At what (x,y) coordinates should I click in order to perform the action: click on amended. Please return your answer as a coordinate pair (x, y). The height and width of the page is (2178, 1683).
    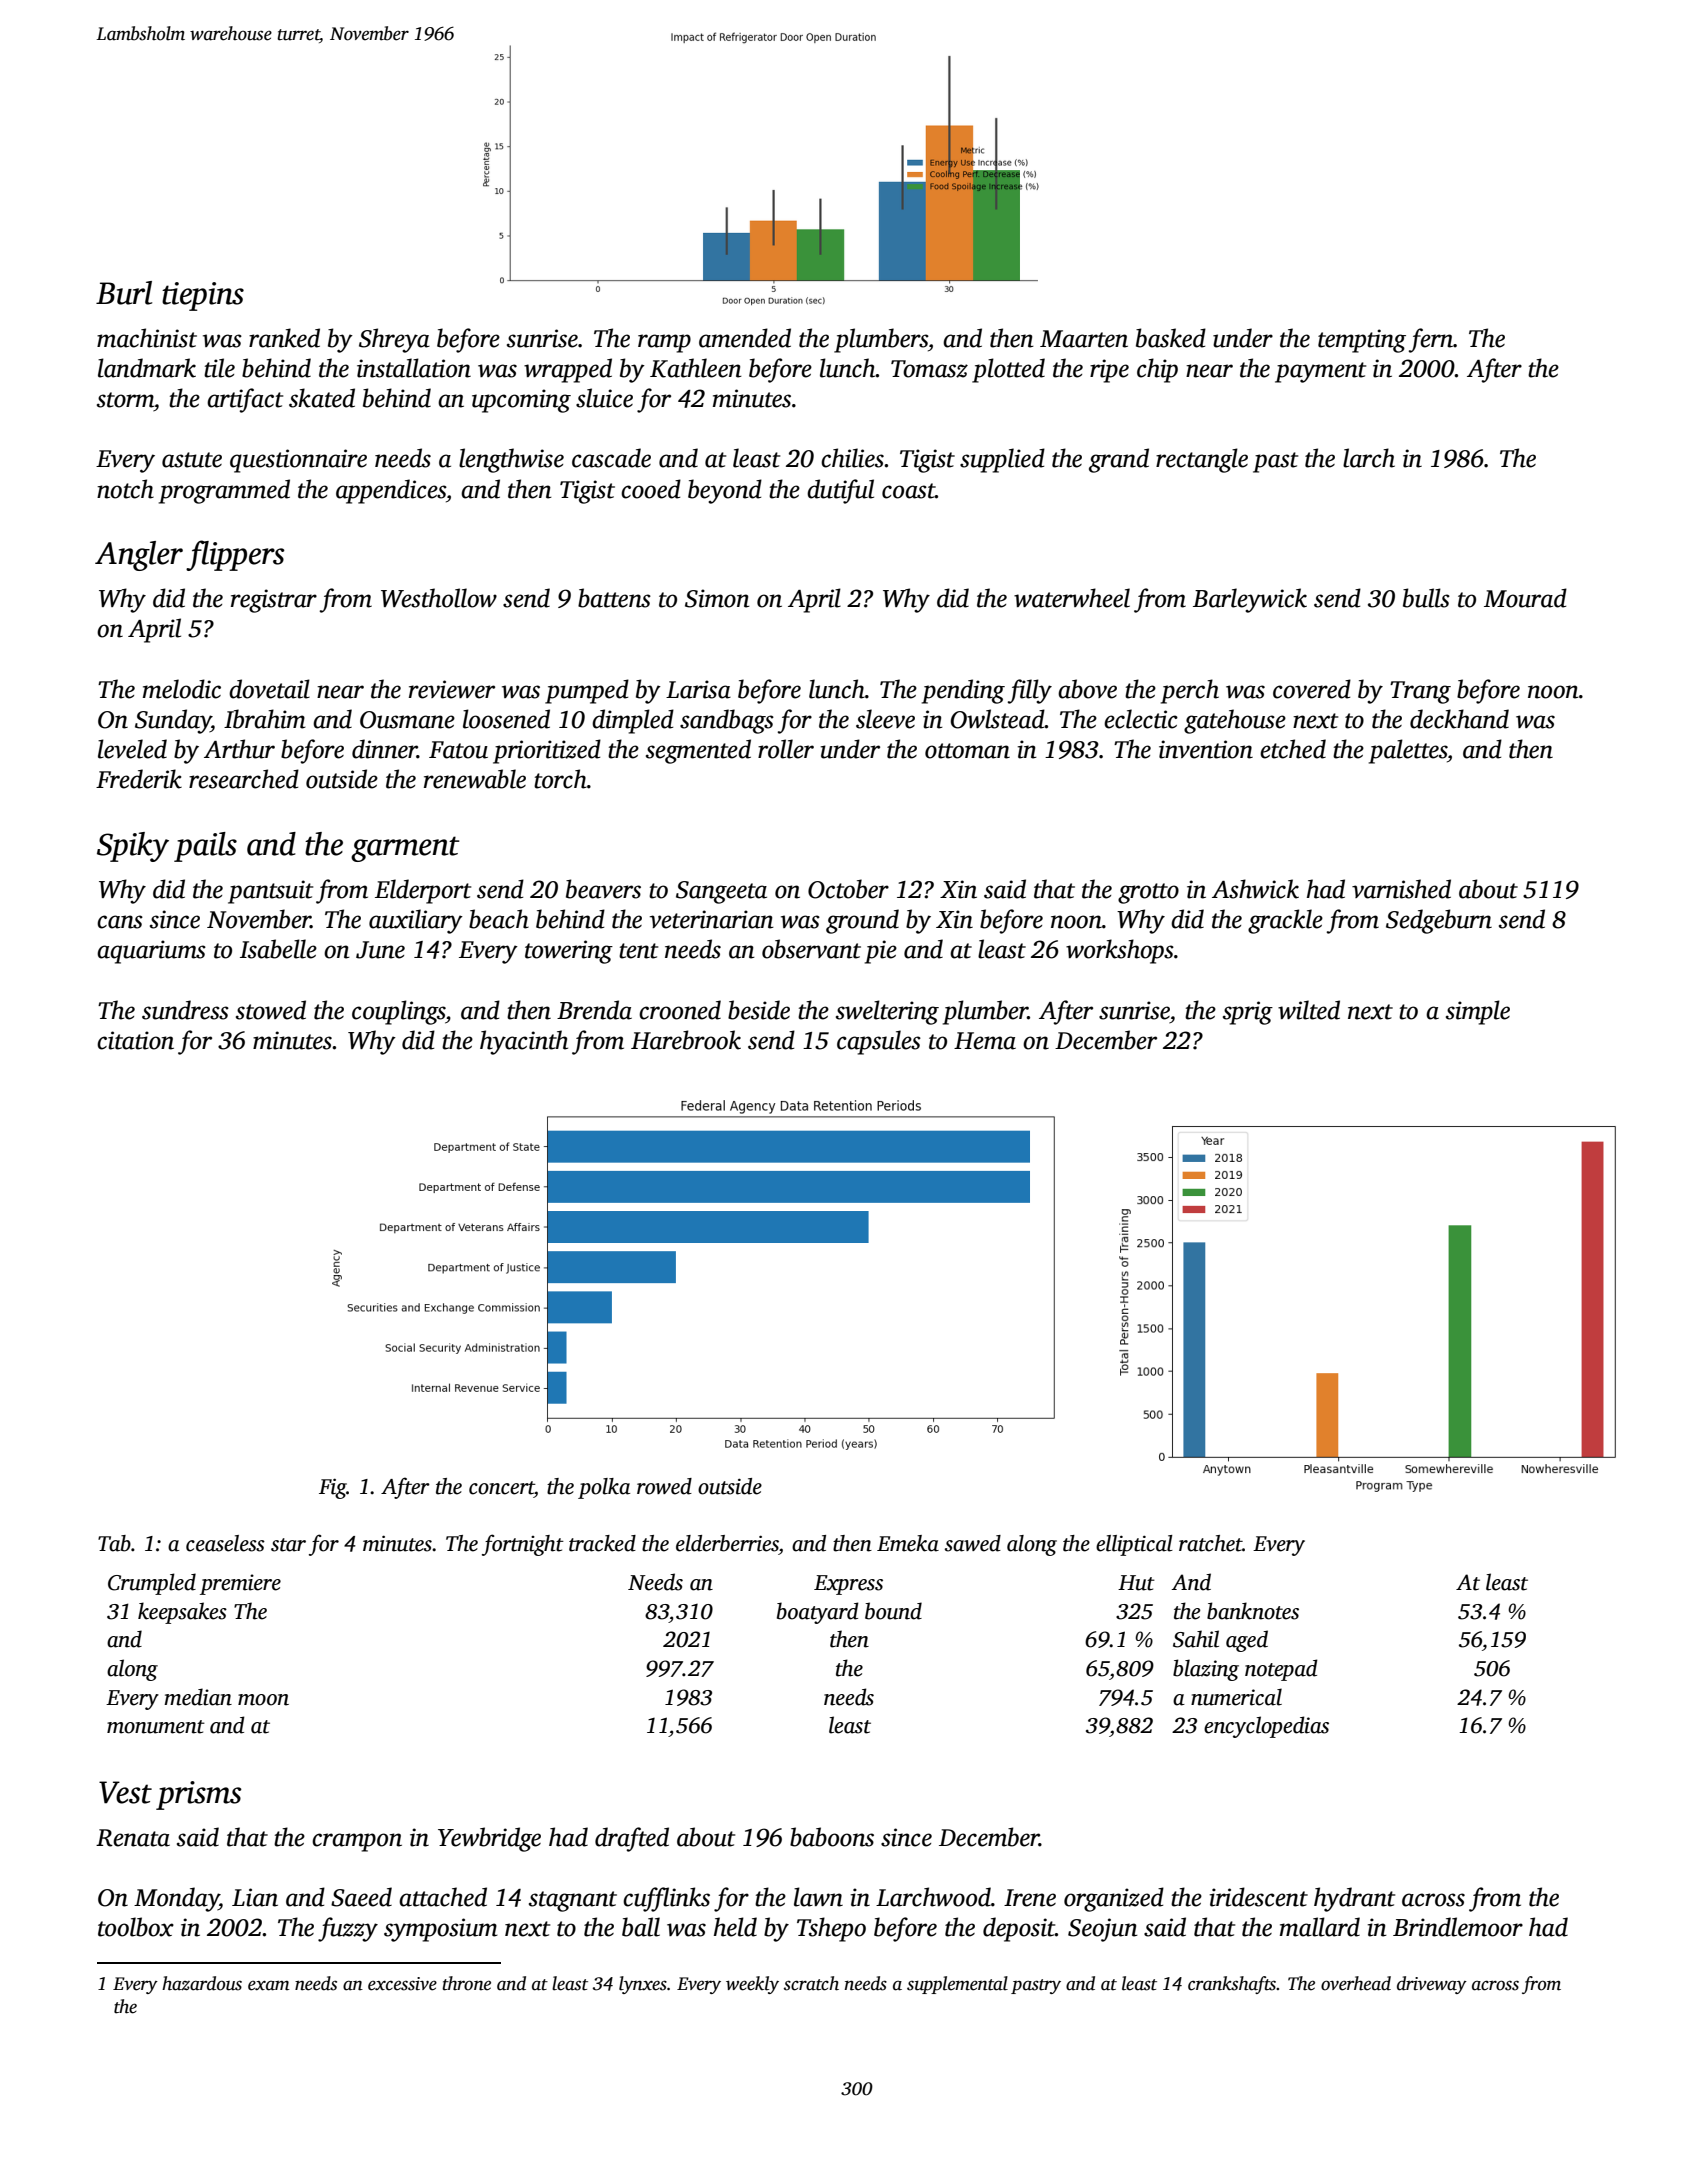
    Looking at the image, I should click on (745, 338).
